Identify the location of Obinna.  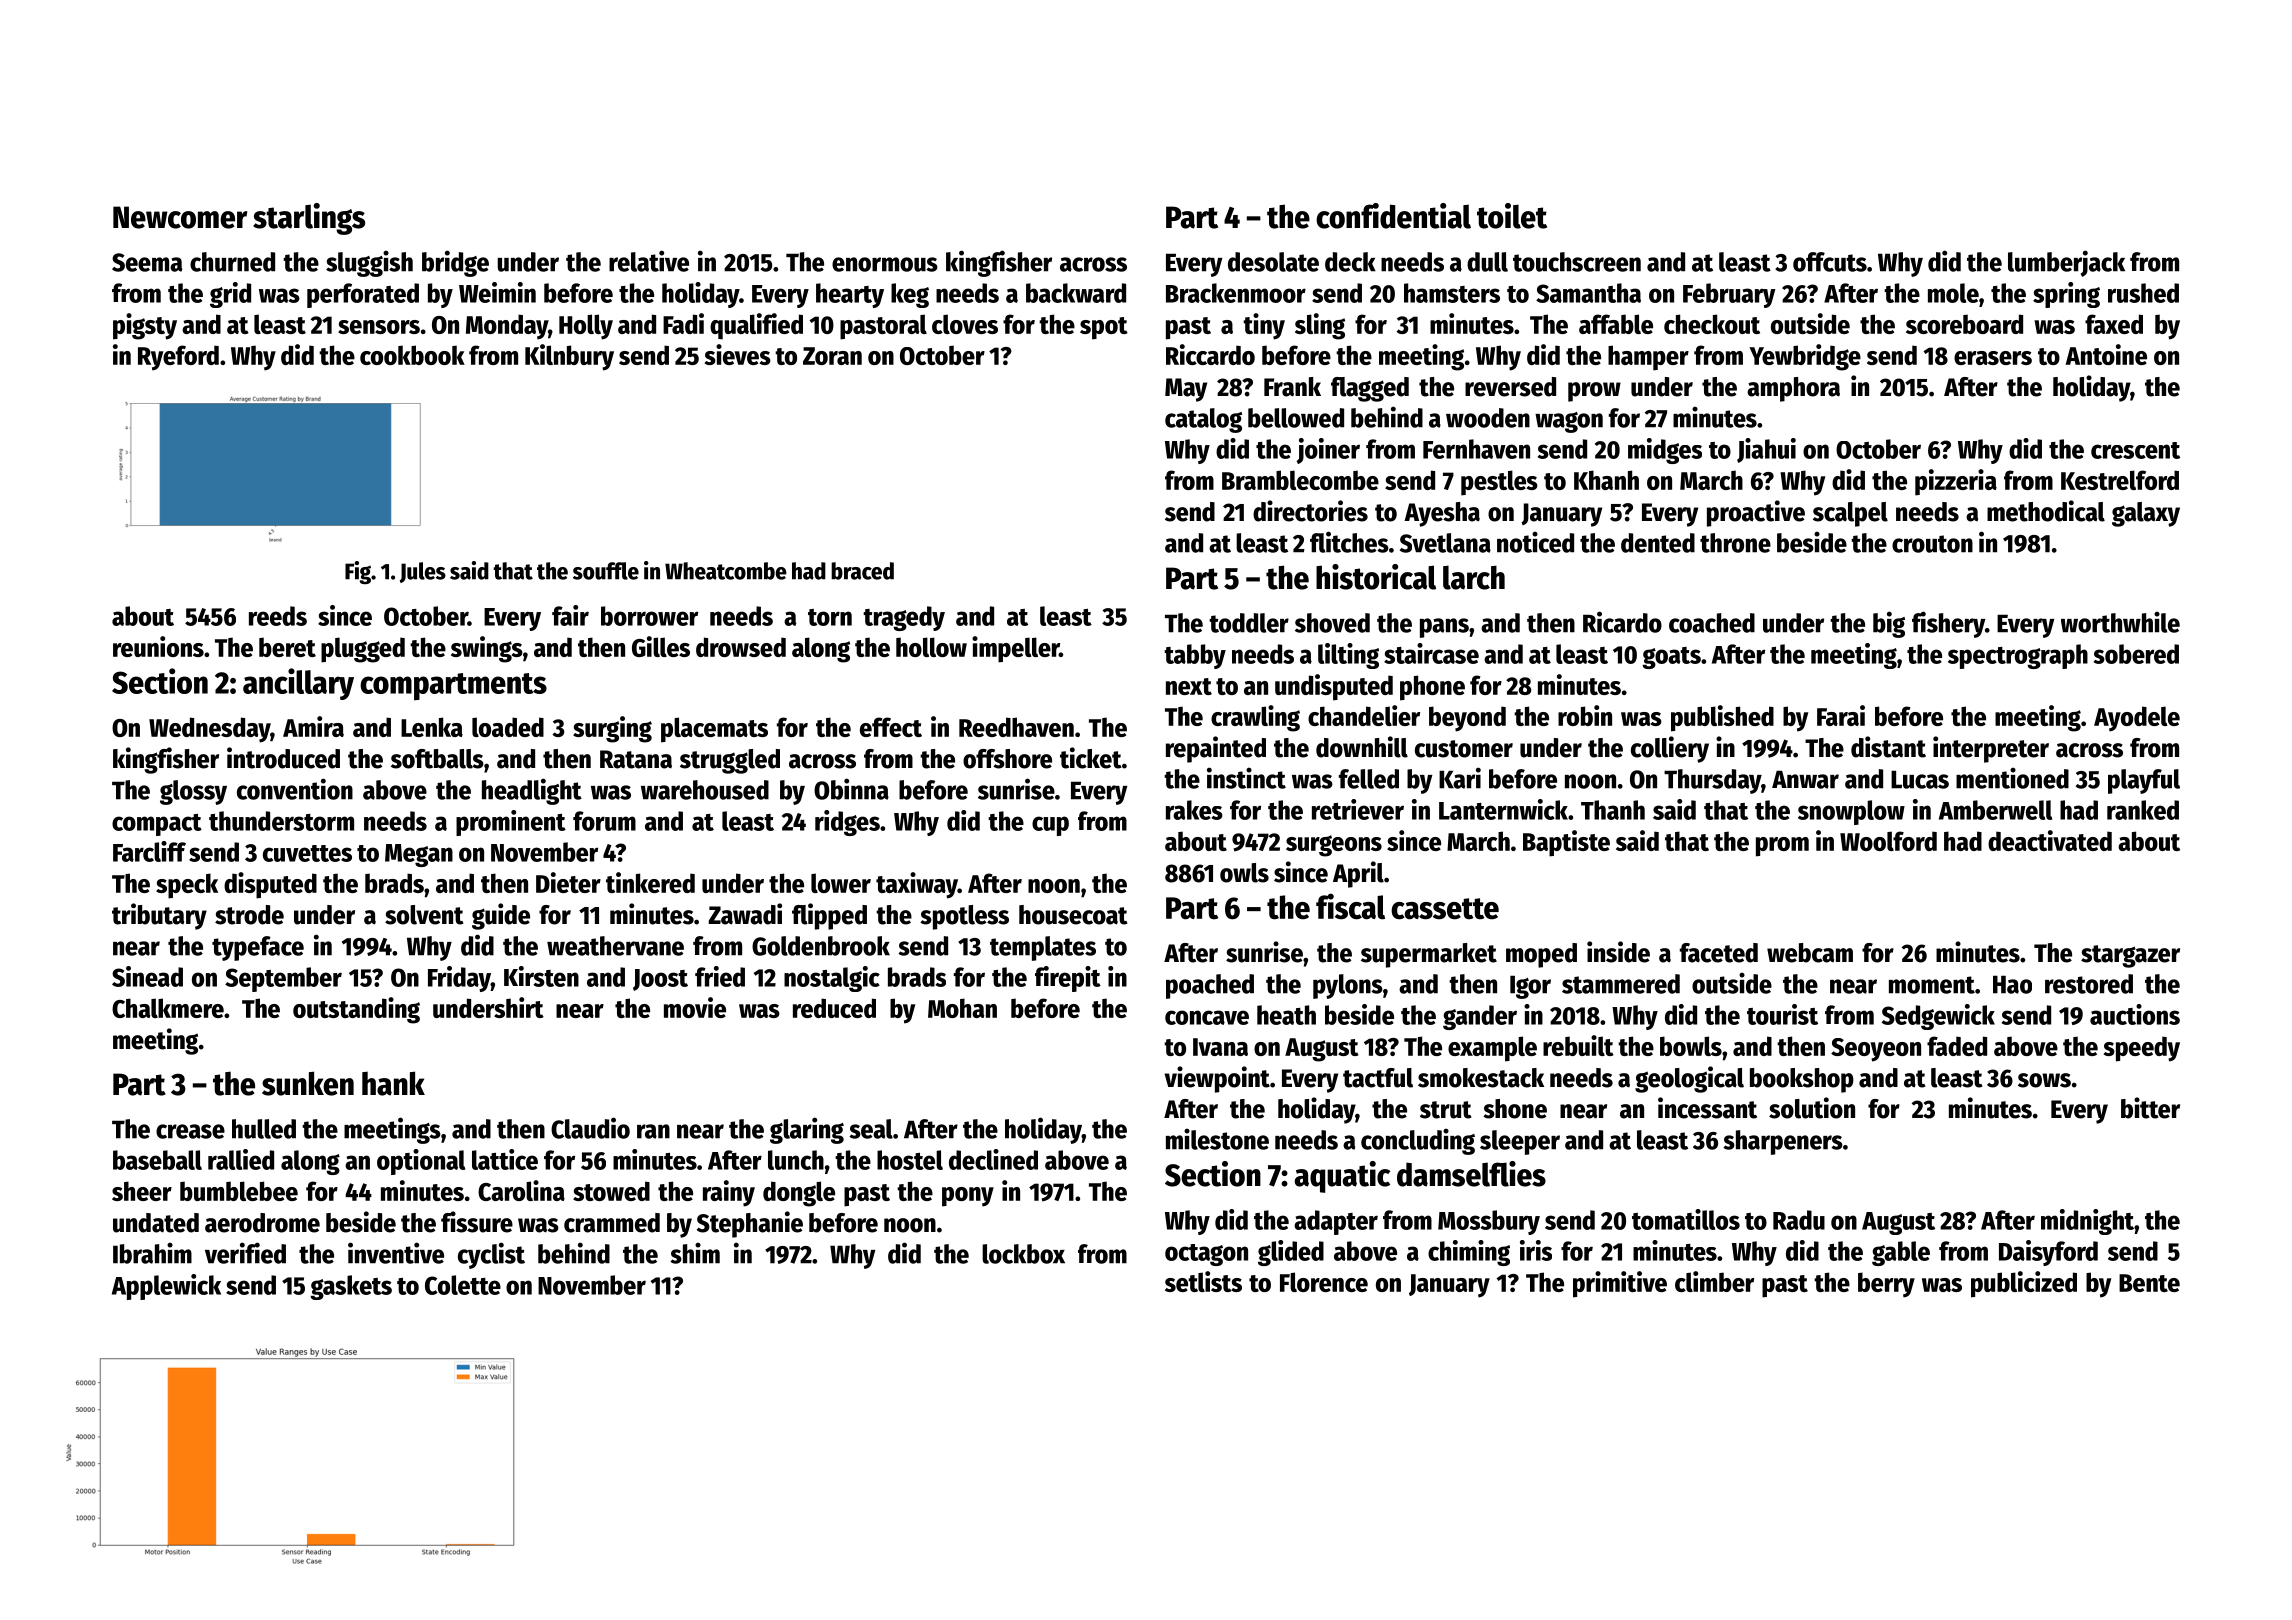
(851, 789).
